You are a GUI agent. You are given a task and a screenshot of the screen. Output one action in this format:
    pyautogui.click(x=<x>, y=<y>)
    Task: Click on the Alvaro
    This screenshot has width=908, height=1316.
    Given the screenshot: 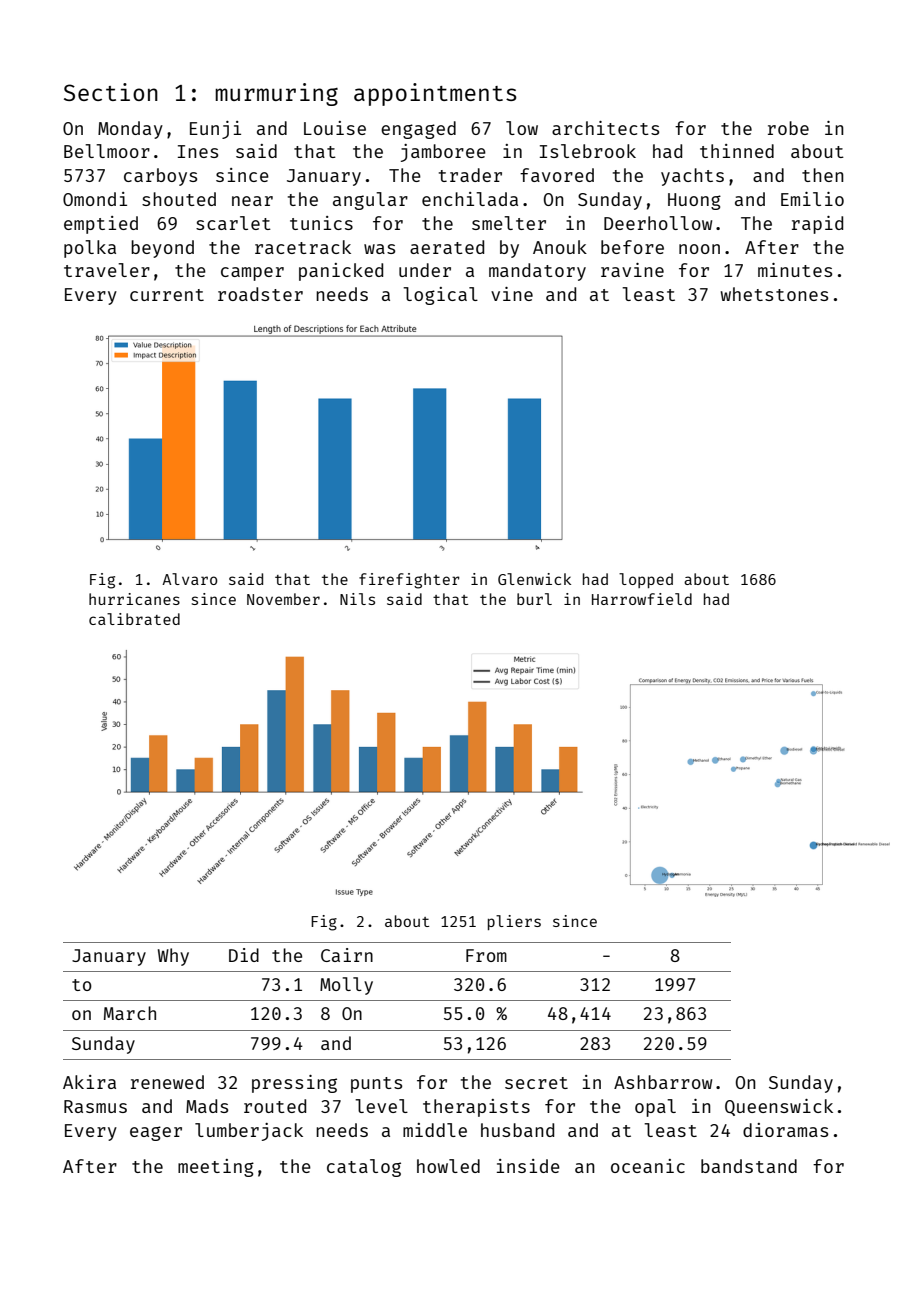 What is the action you would take?
    pyautogui.click(x=189, y=579)
